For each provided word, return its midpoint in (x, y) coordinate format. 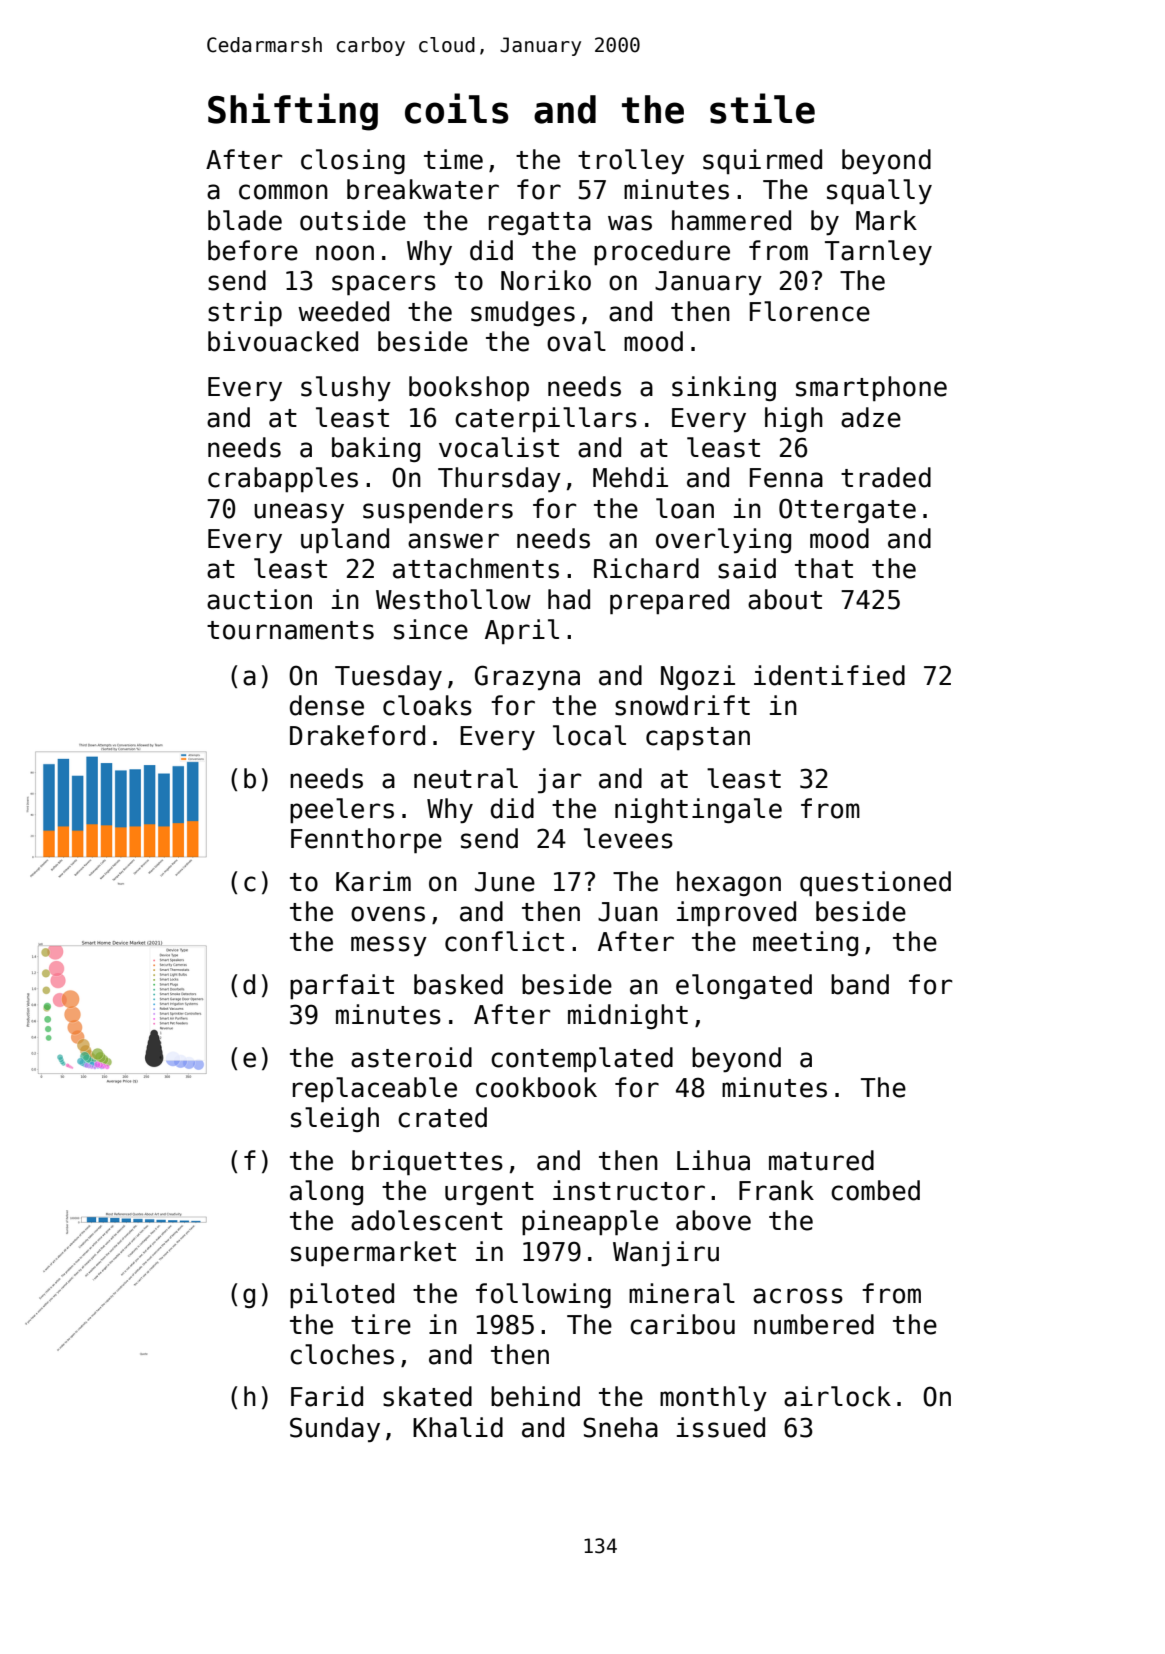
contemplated (582, 1059)
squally (879, 191)
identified (829, 675)
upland (345, 540)
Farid (327, 1396)
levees (628, 838)
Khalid (458, 1427)
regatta (540, 223)
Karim (373, 881)
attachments (476, 568)
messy (389, 946)
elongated (744, 986)
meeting (805, 943)
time (453, 159)
